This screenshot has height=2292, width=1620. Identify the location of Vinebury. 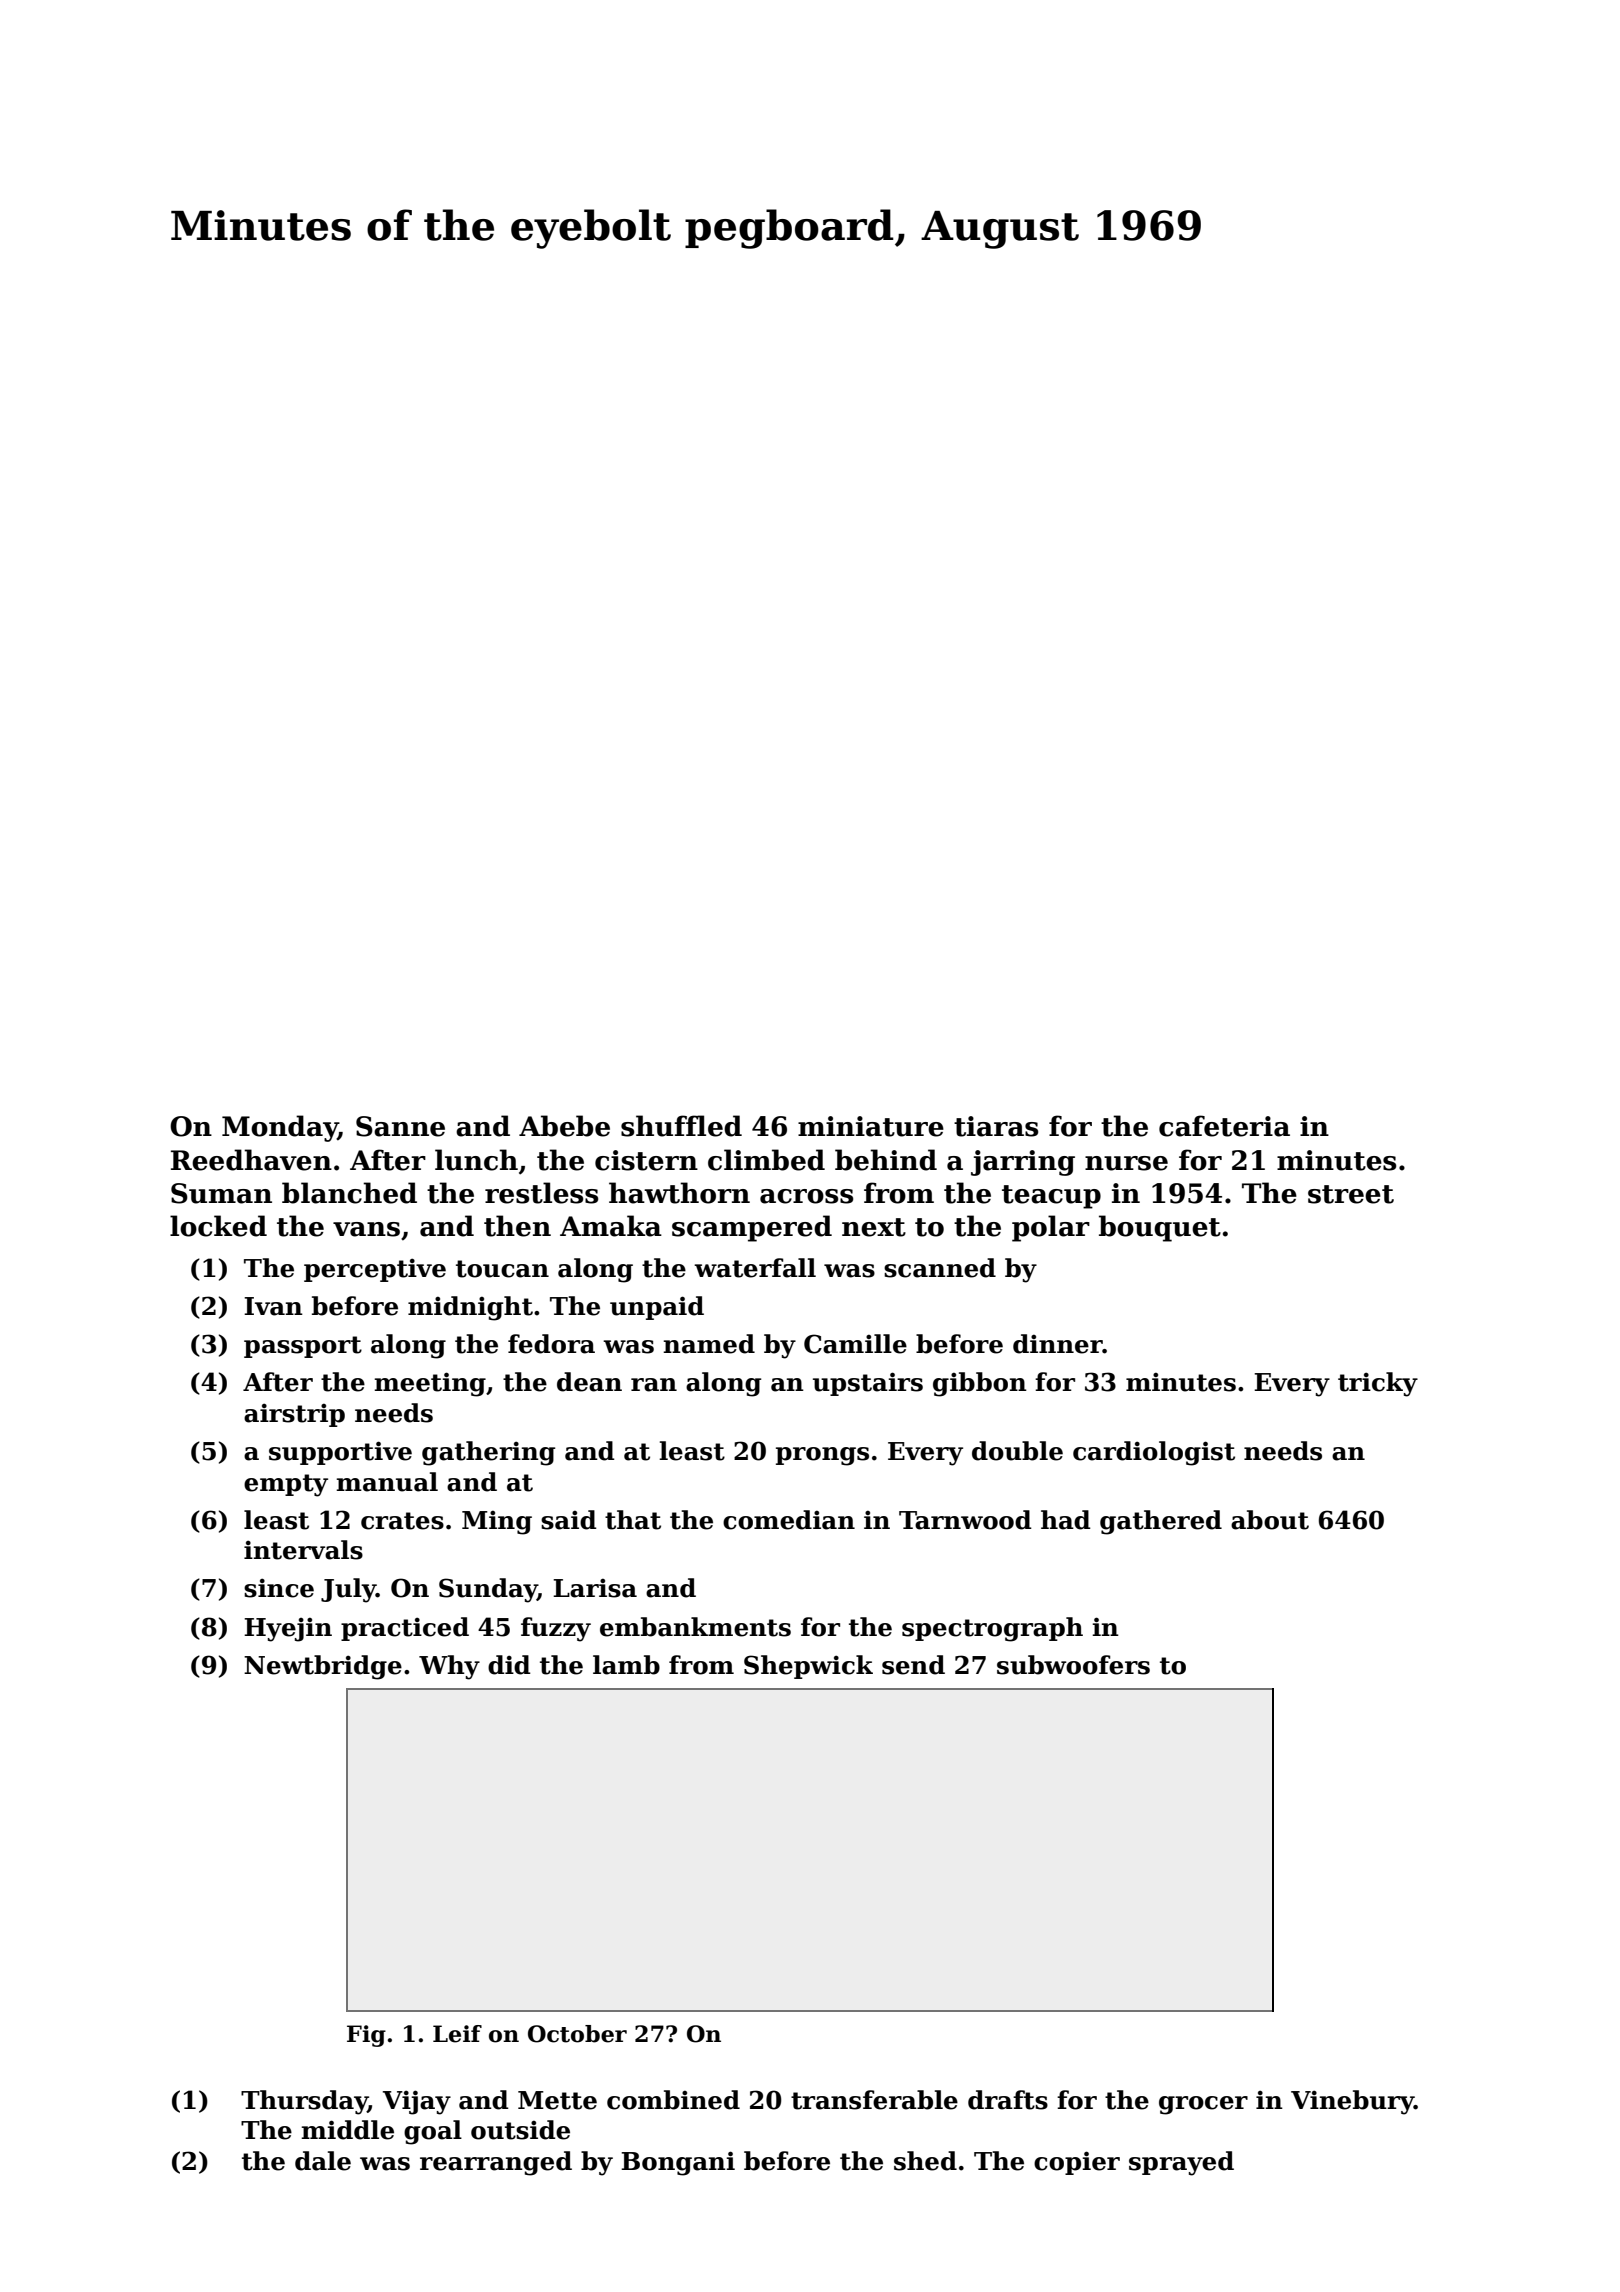
(1352, 2102).
